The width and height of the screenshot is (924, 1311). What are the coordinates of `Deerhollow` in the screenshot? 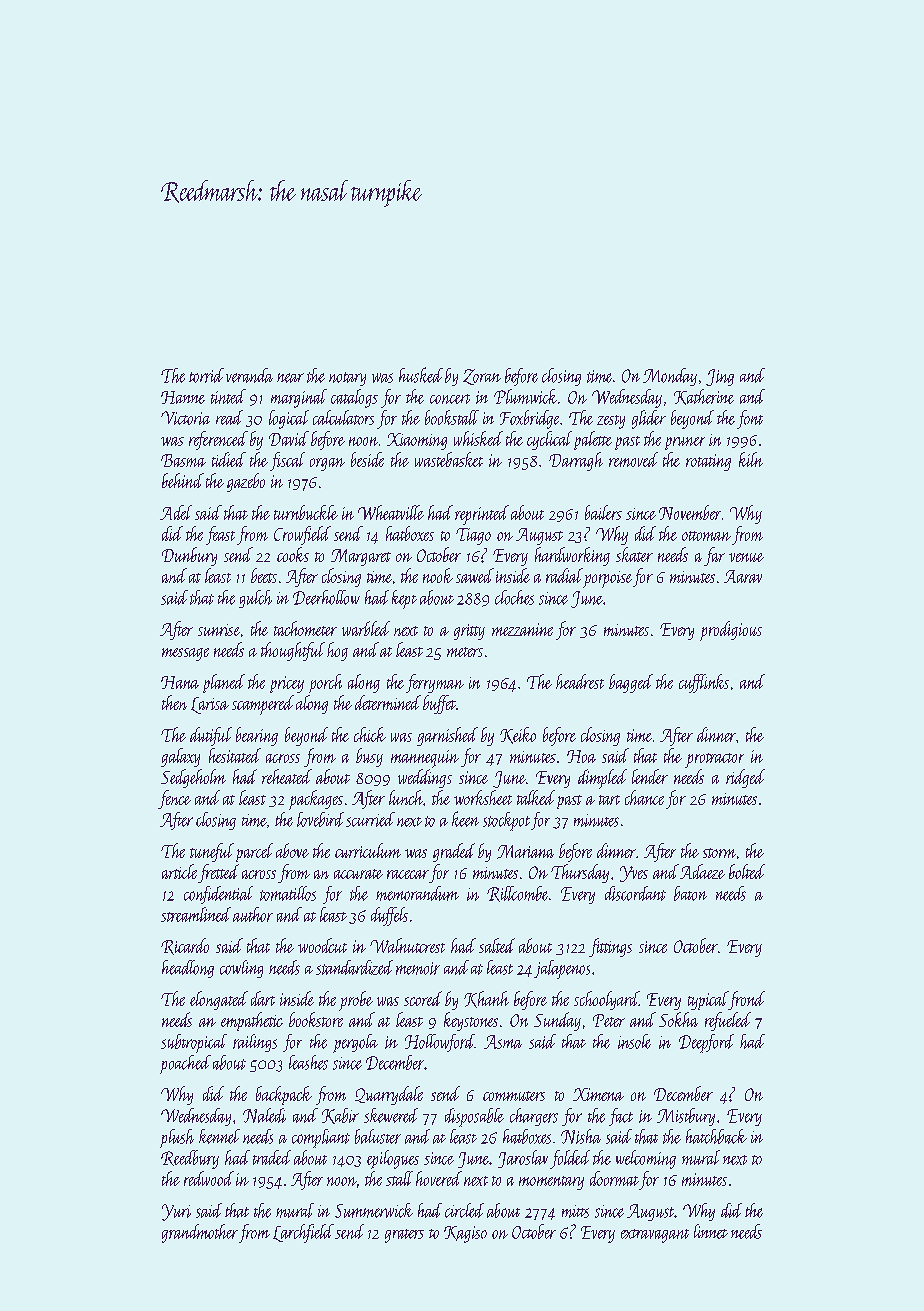 It's located at (326, 597).
